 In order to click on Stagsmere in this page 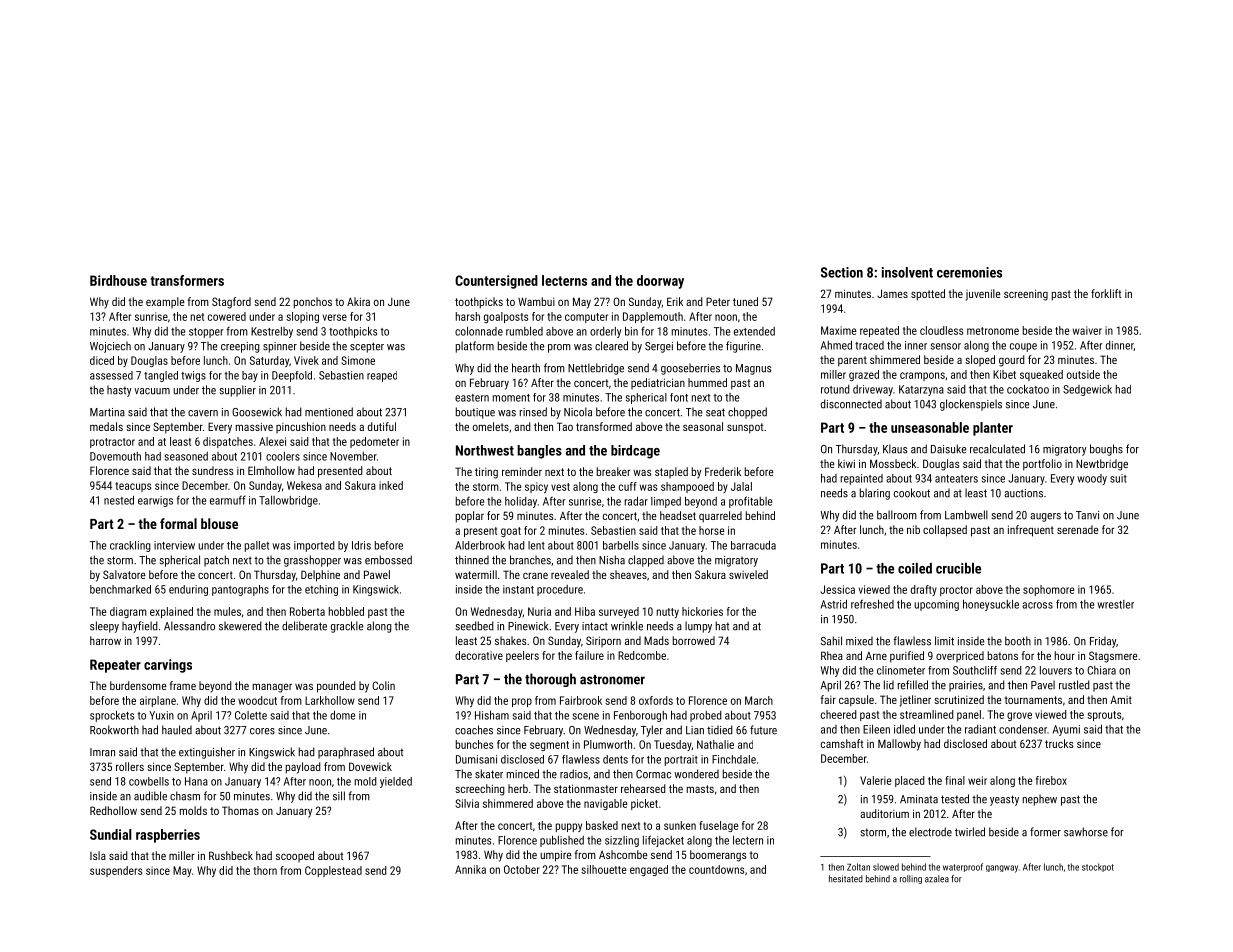, I will do `click(1113, 657)`.
